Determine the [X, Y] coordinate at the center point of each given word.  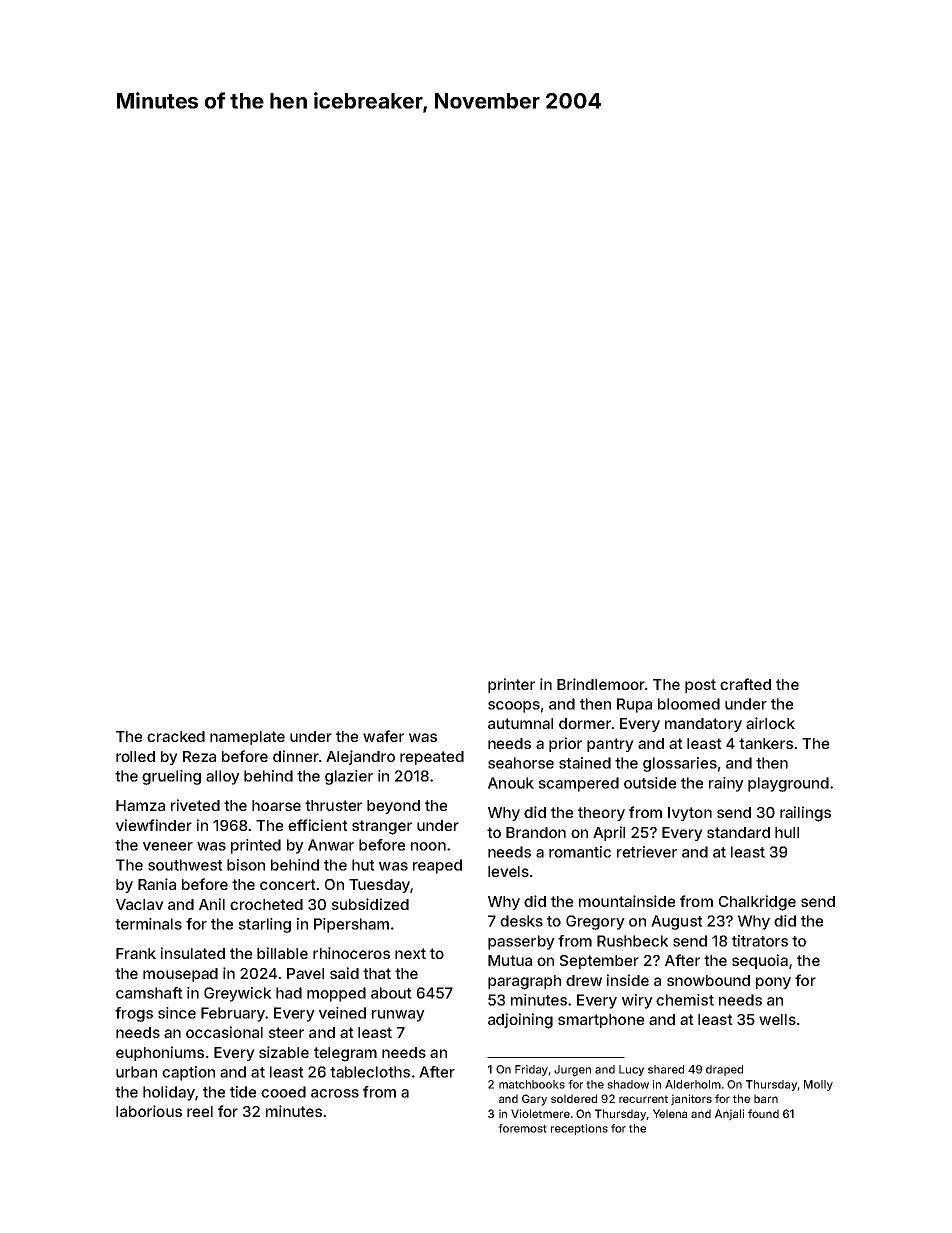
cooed [283, 1092]
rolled [135, 756]
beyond [393, 807]
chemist [685, 1000]
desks [521, 921]
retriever [647, 852]
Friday [531, 1070]
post [700, 686]
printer [511, 685]
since [177, 1013]
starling [264, 925]
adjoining [520, 1021]
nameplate [247, 738]
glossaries [680, 764]
